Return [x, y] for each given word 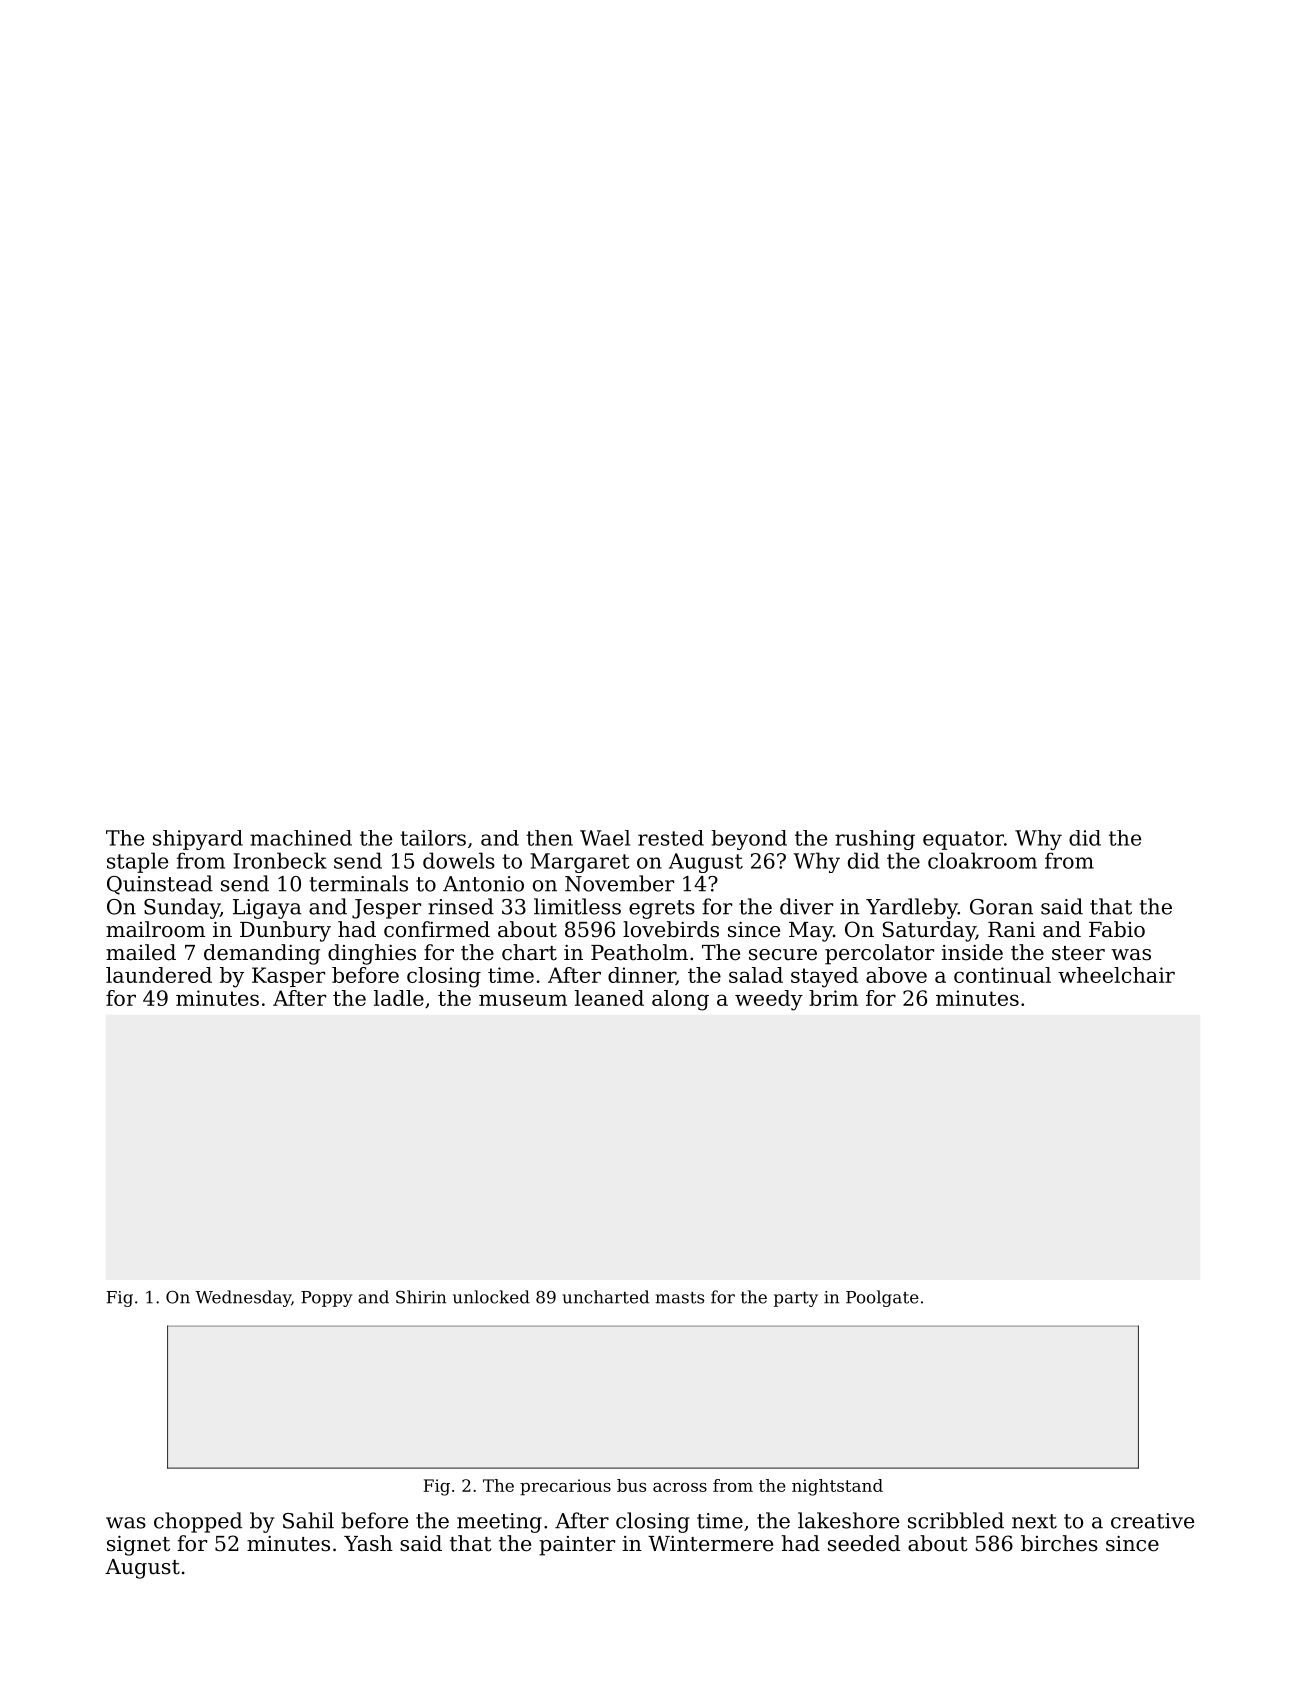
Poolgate [882, 1298]
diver [806, 906]
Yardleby [912, 908]
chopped [198, 1522]
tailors [433, 838]
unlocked [491, 1297]
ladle [399, 998]
